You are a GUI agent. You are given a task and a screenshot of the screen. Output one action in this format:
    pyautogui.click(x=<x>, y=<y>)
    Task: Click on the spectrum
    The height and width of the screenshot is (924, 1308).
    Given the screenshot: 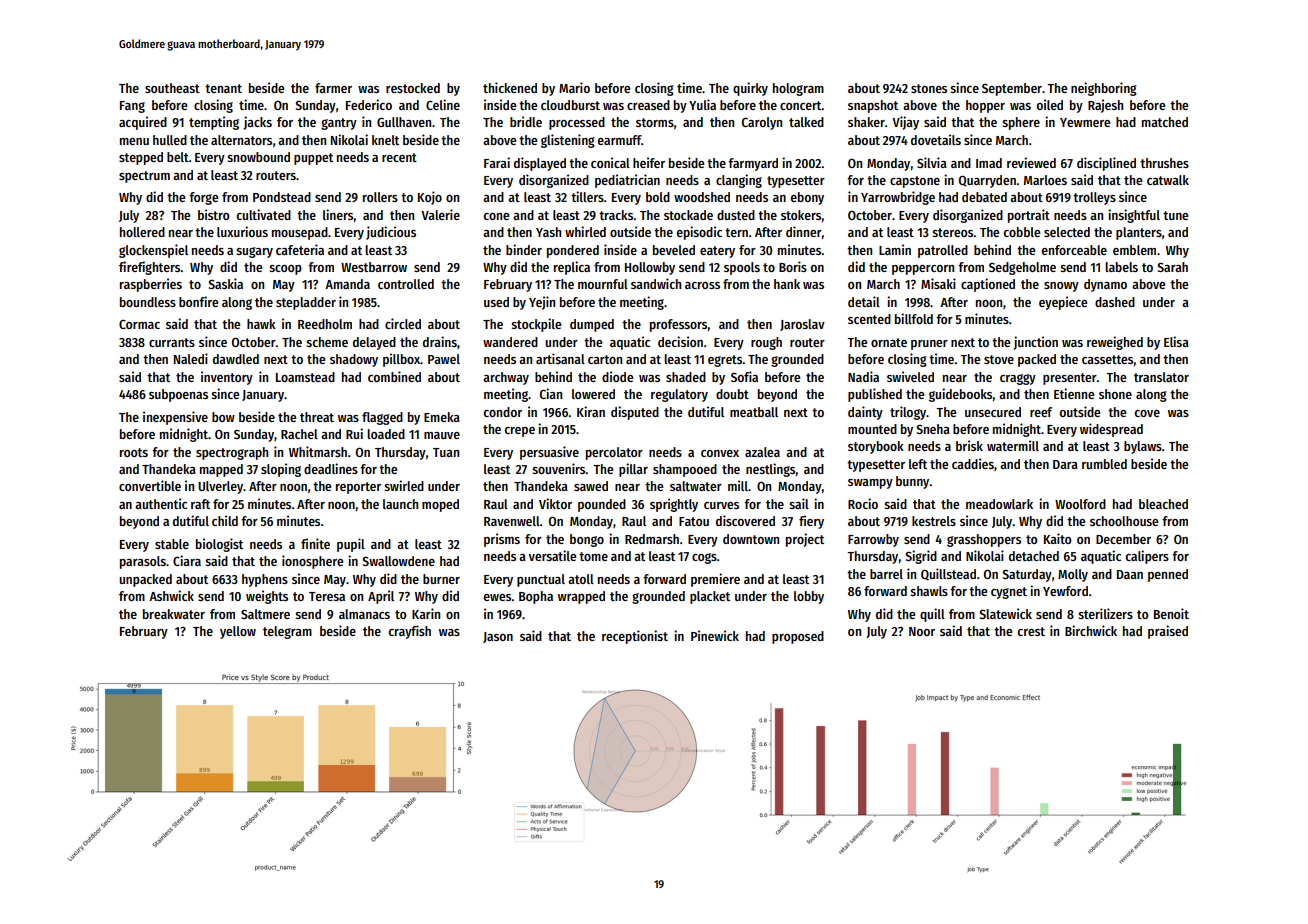 What is the action you would take?
    pyautogui.click(x=144, y=177)
